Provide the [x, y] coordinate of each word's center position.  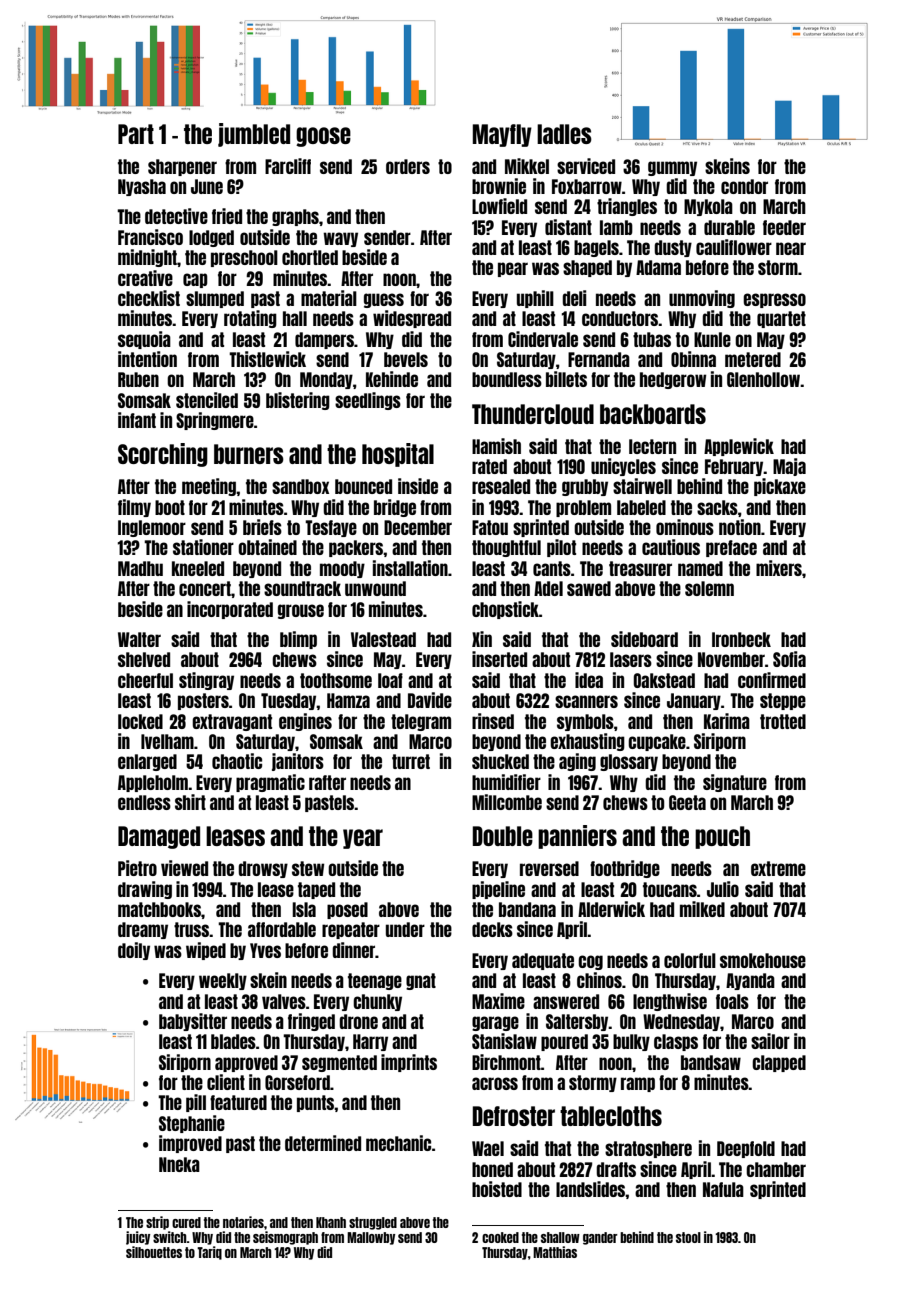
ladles [564, 134]
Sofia [789, 659]
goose [323, 137]
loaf [390, 680]
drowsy [263, 869]
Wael [488, 1148]
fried [227, 216]
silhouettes [154, 1252]
